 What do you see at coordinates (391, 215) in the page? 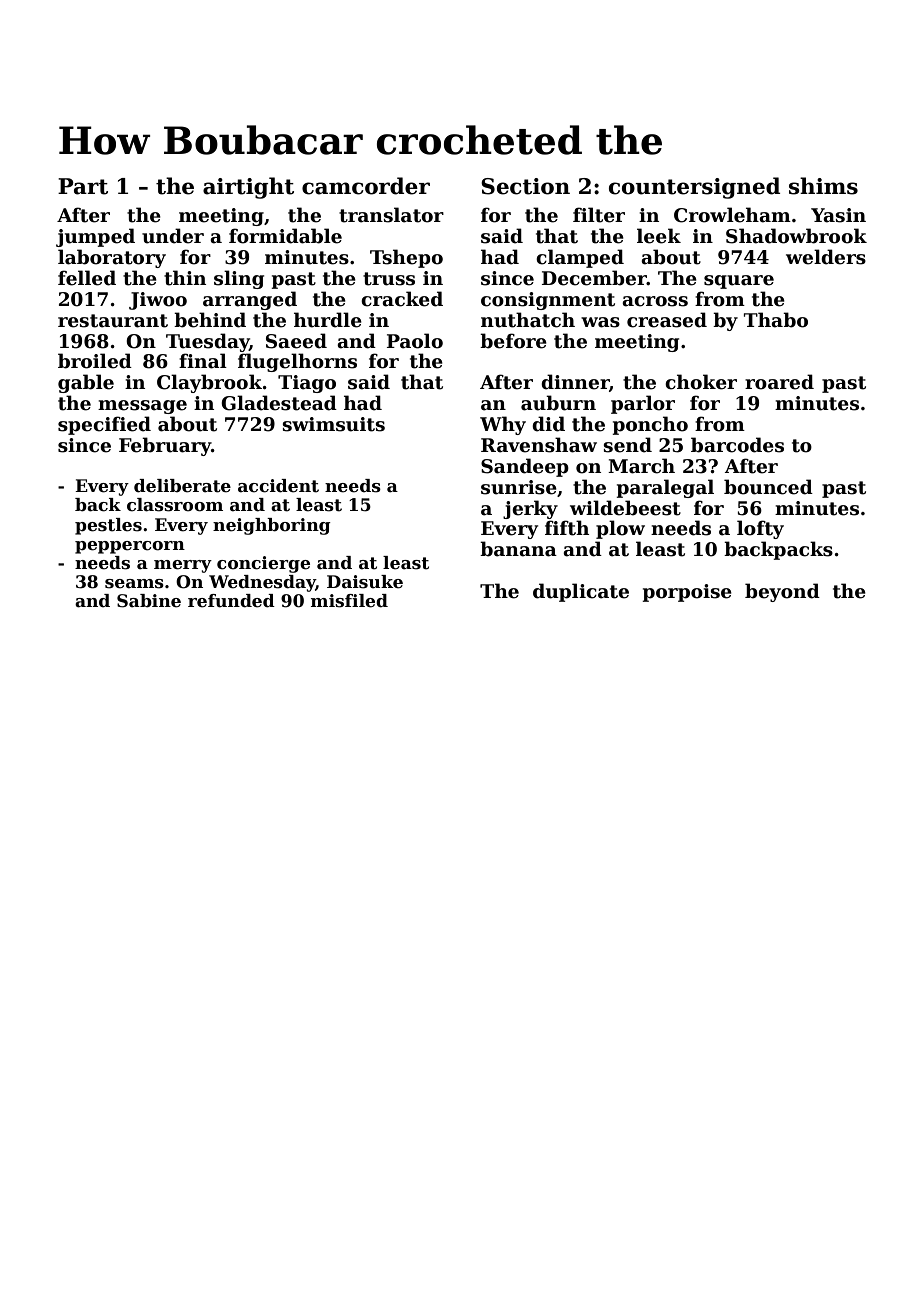
I see `translator` at bounding box center [391, 215].
